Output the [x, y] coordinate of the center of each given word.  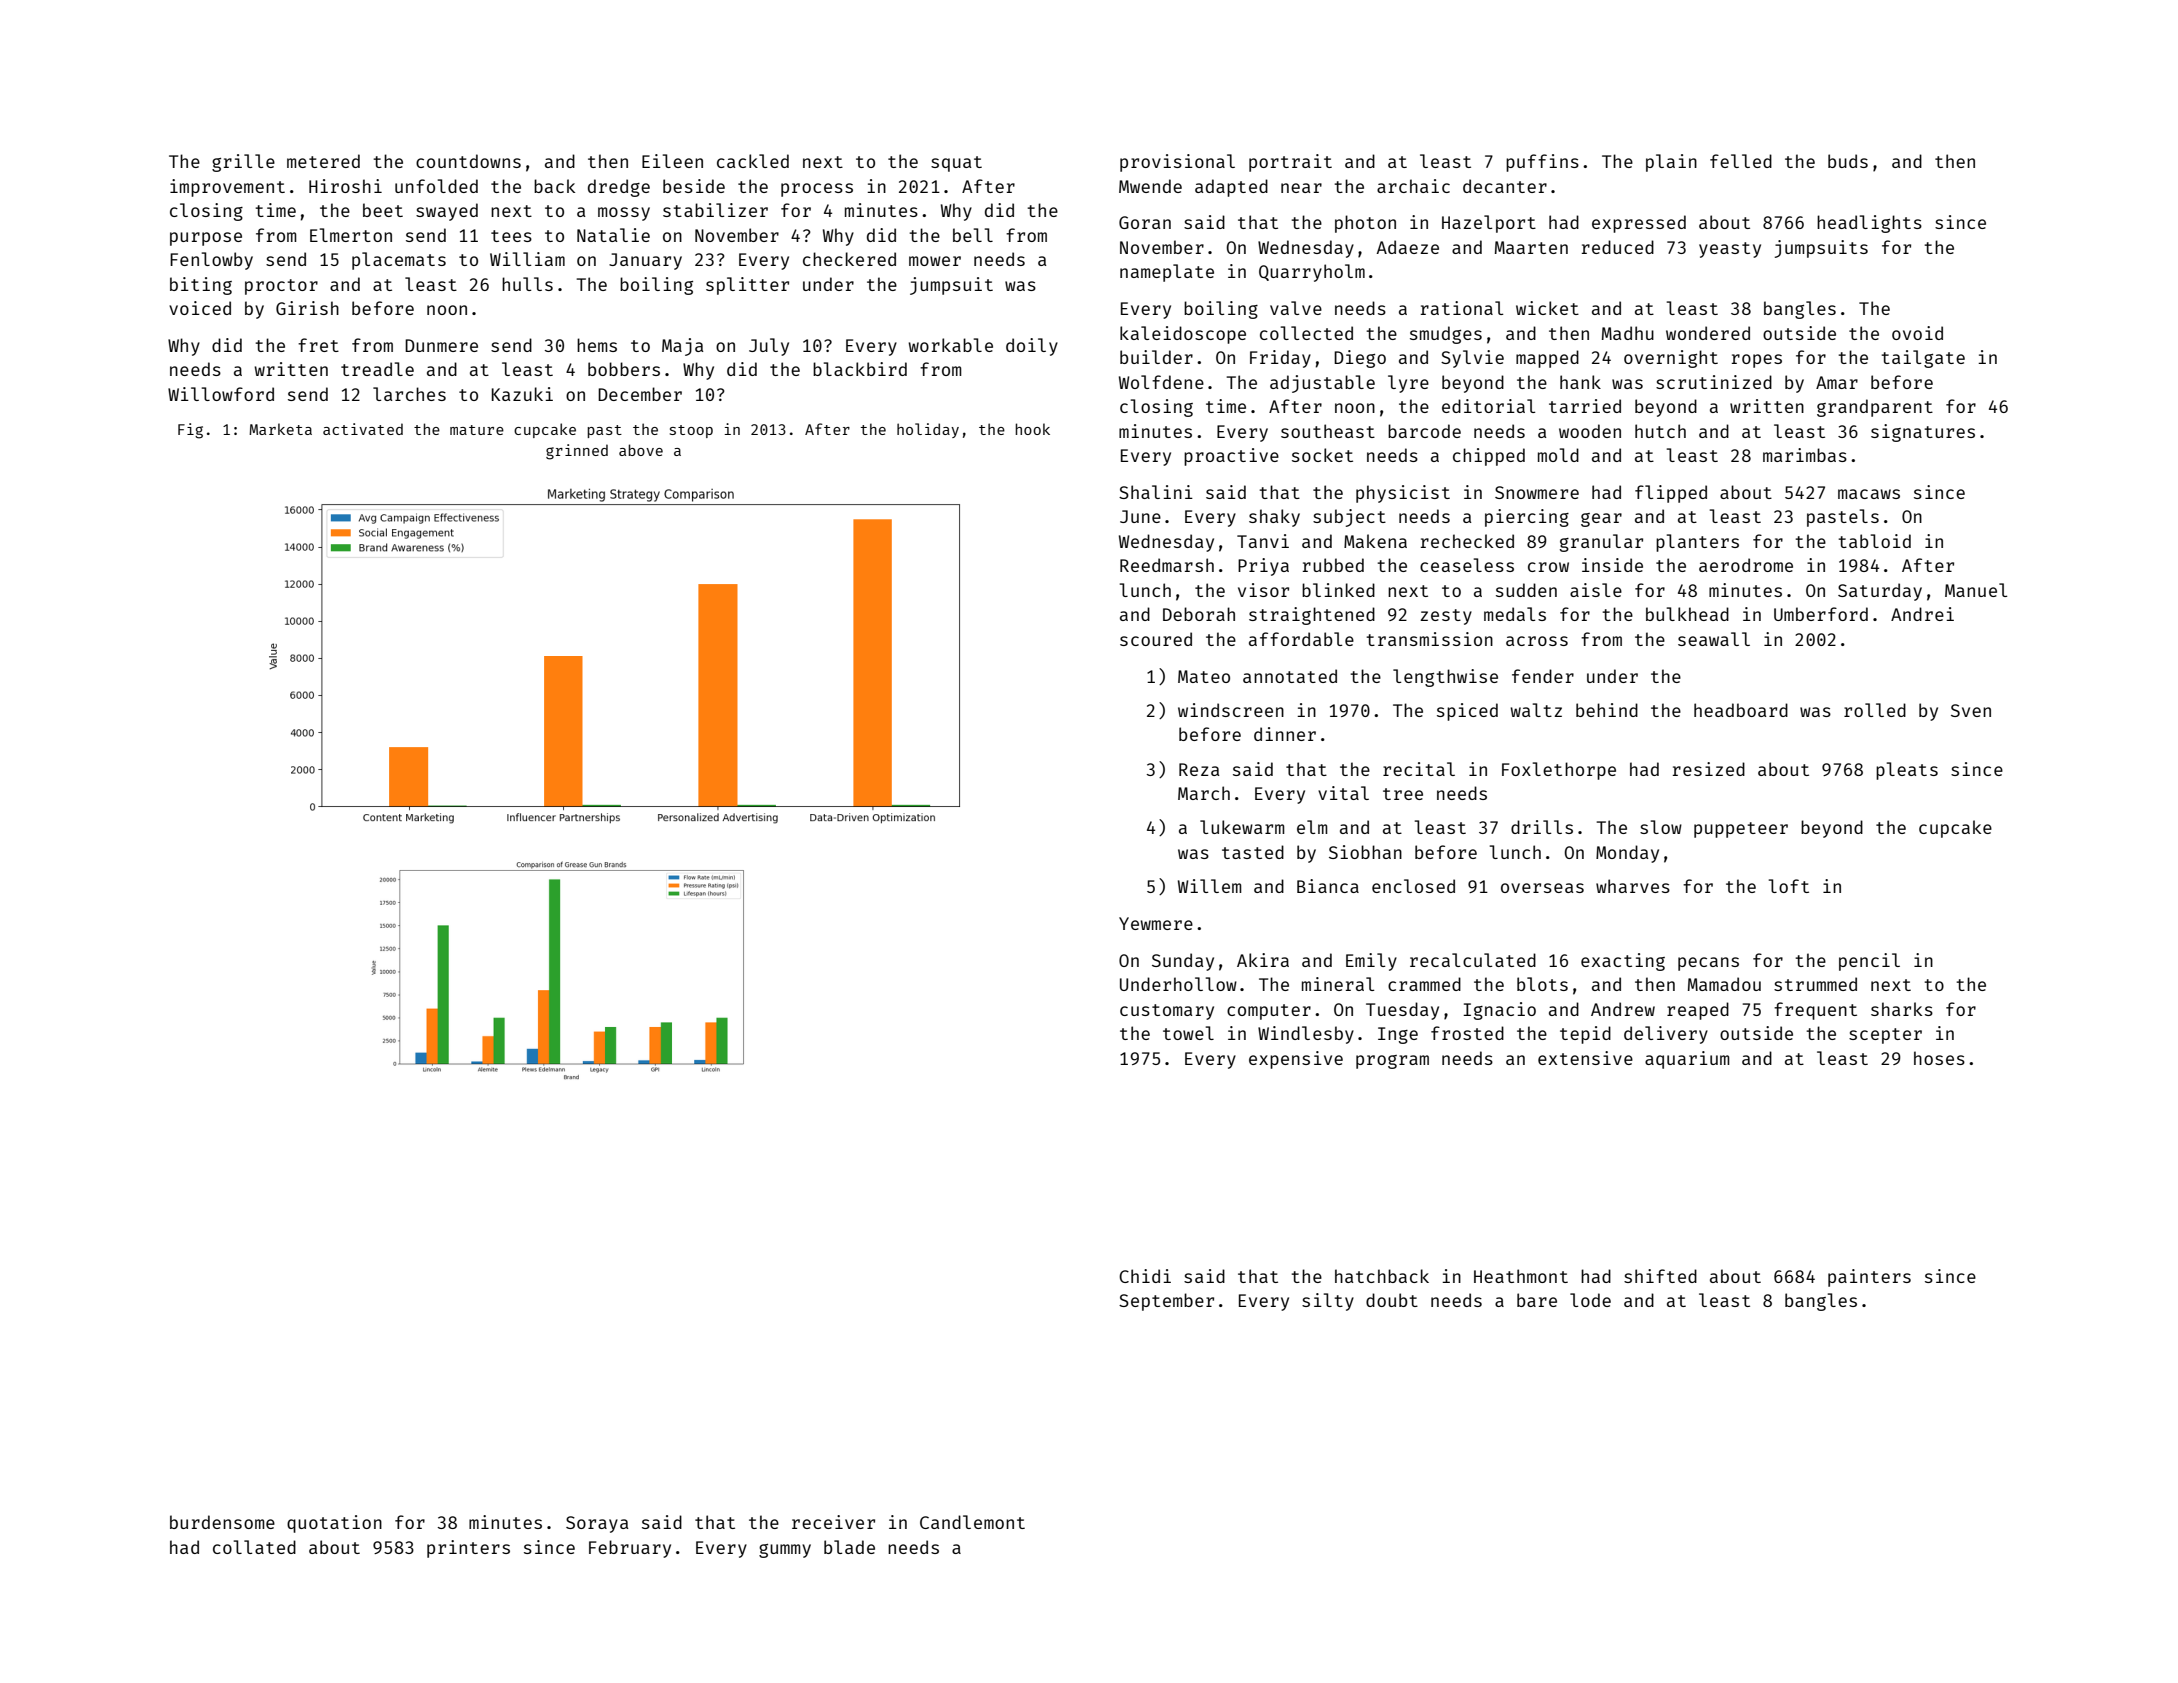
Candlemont [972, 1522]
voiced [200, 308]
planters [1697, 543]
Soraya [597, 1524]
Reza [1199, 769]
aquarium [1687, 1060]
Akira [1263, 960]
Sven [1971, 710]
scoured [1156, 639]
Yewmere [1156, 923]
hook [1032, 429]
